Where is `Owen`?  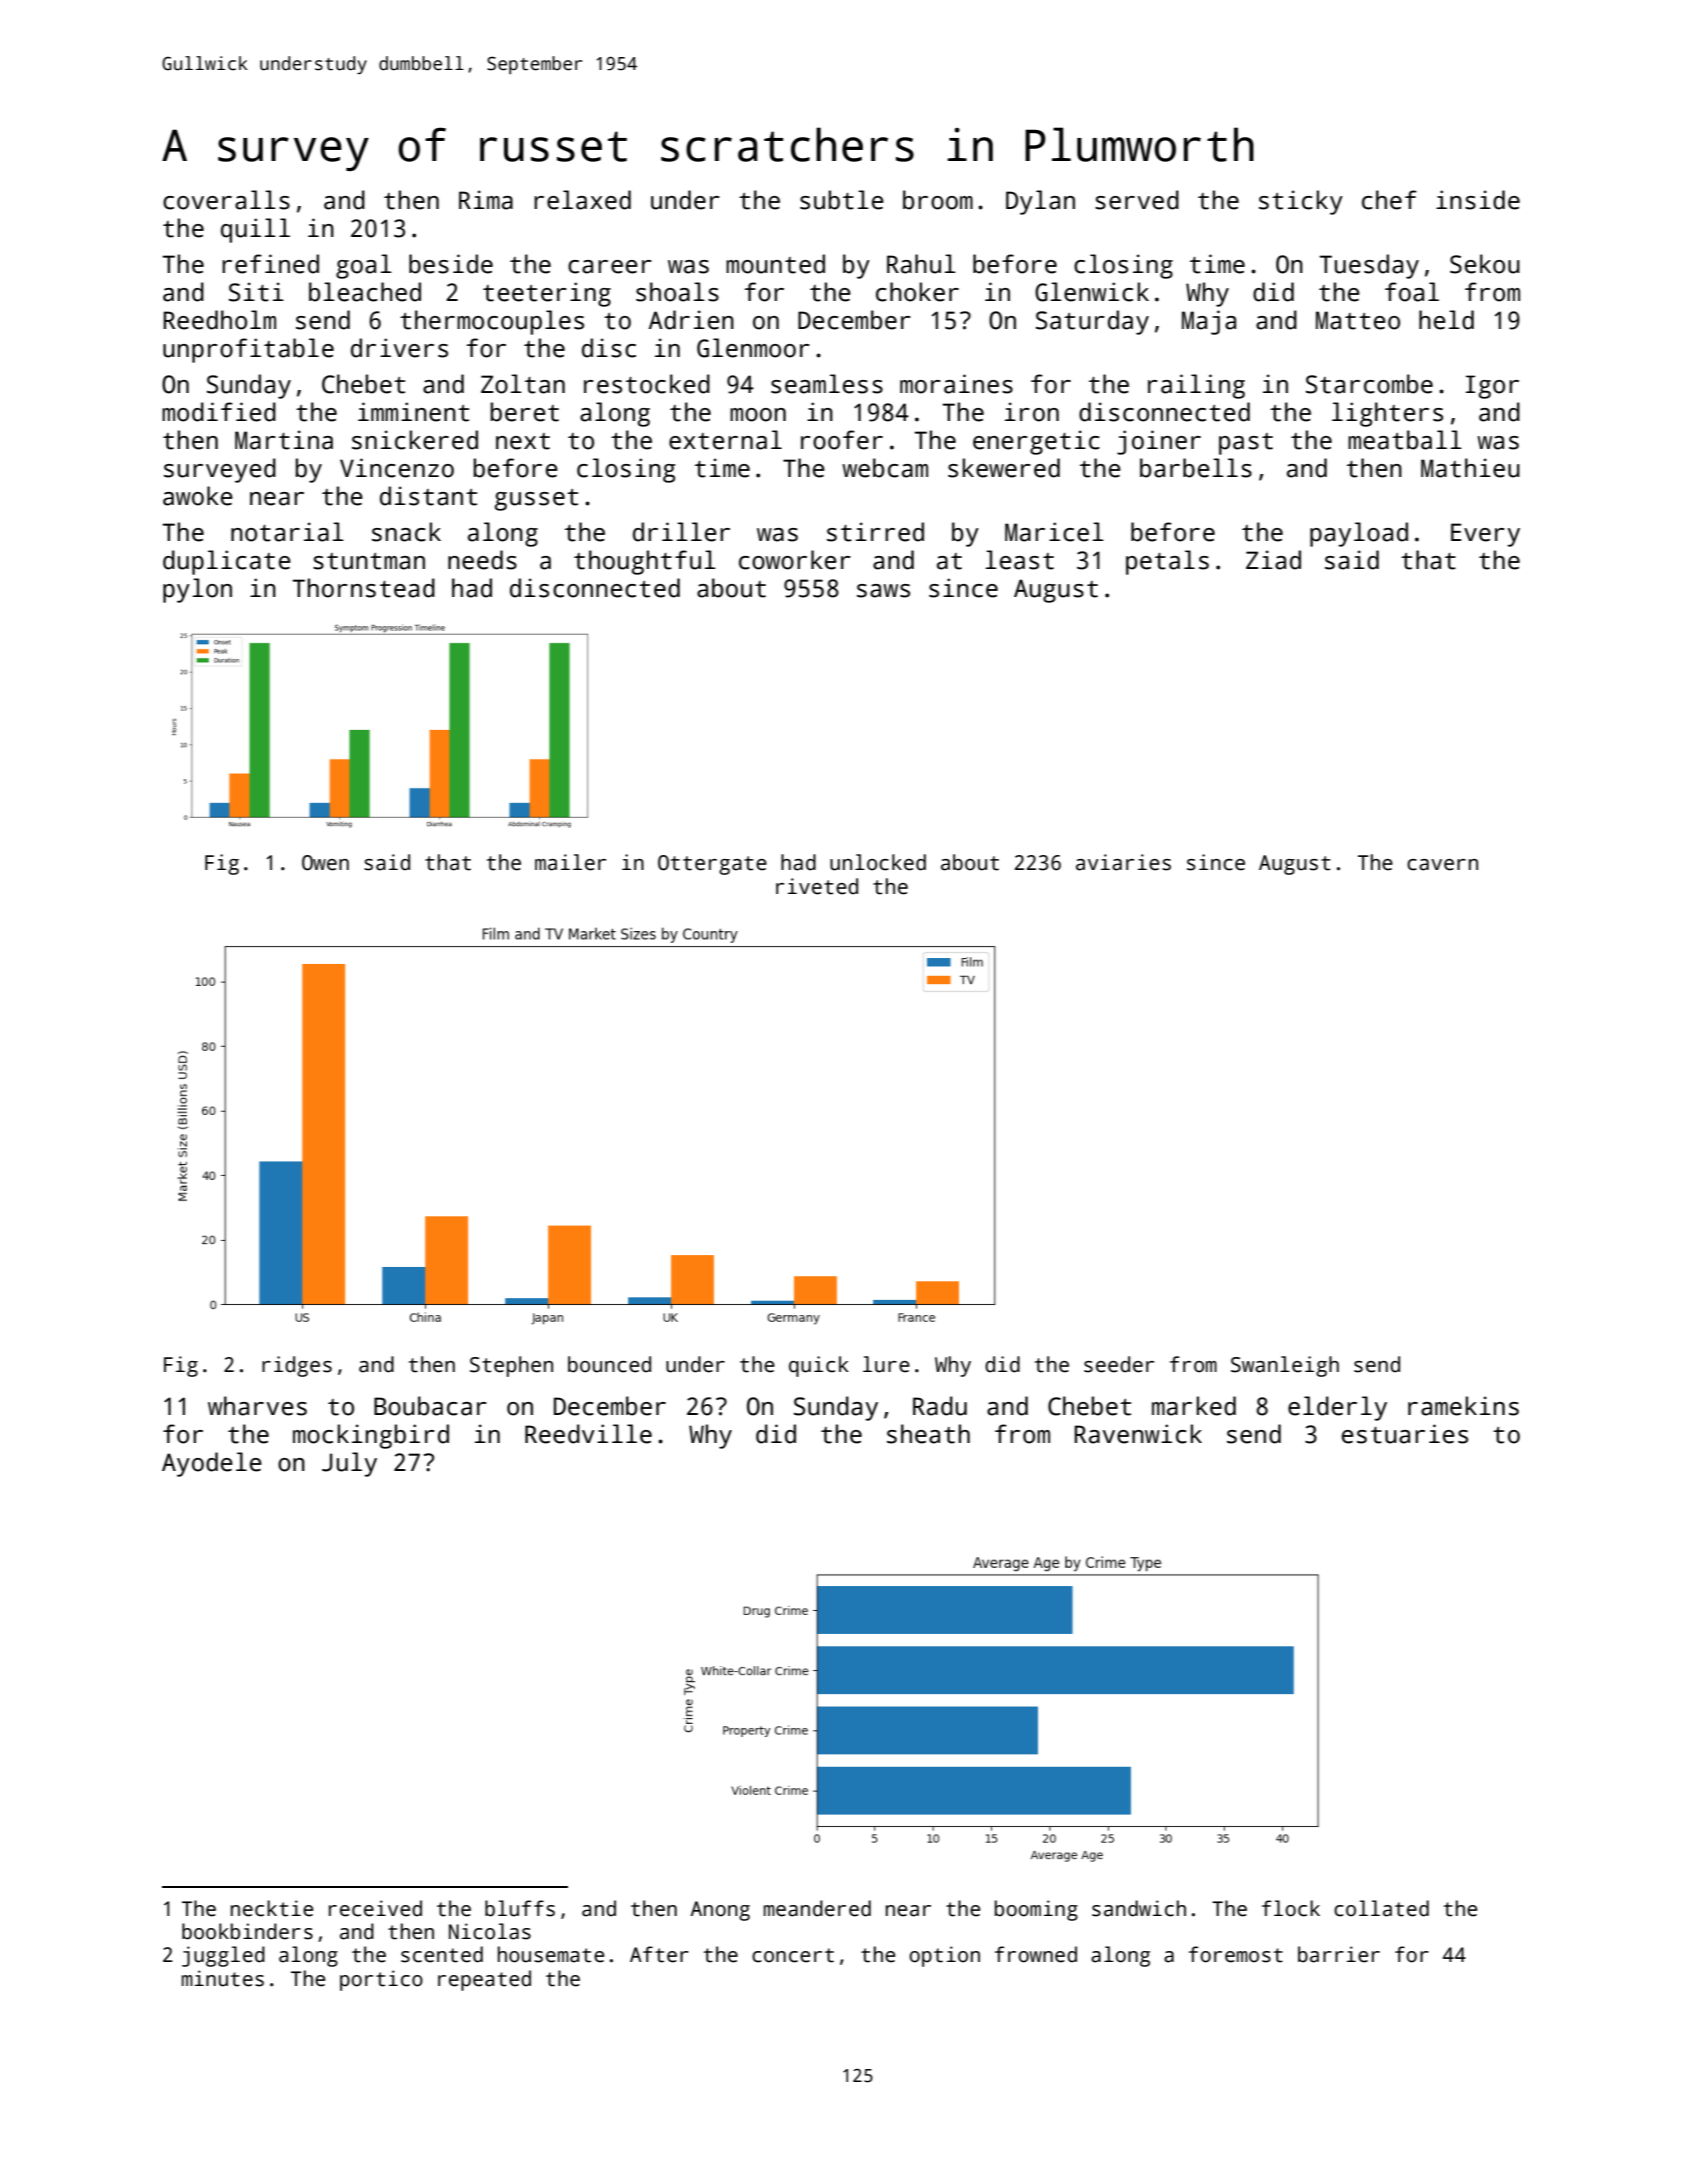 Owen is located at coordinates (325, 863).
